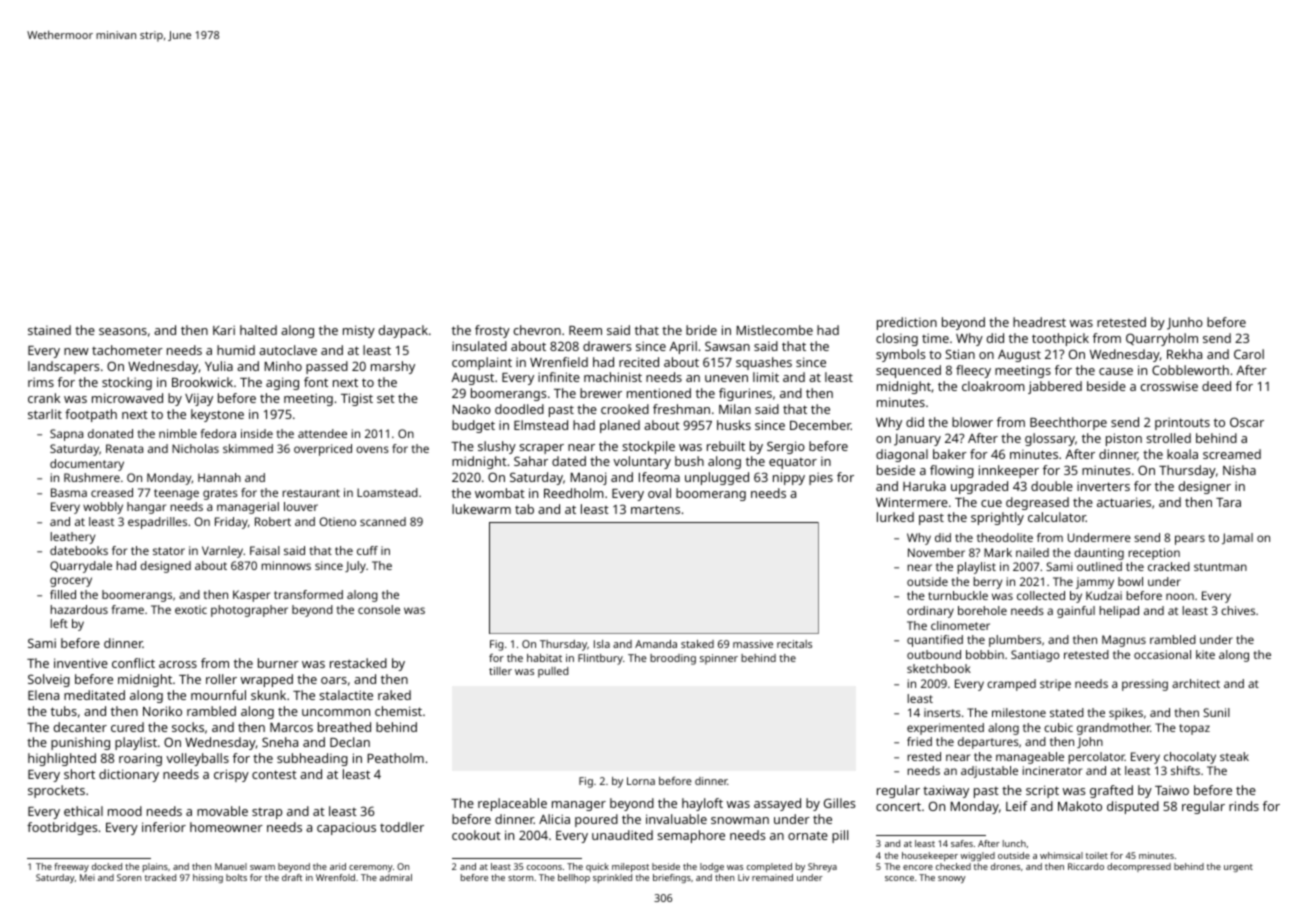  What do you see at coordinates (323, 450) in the screenshot?
I see `overpriced` at bounding box center [323, 450].
